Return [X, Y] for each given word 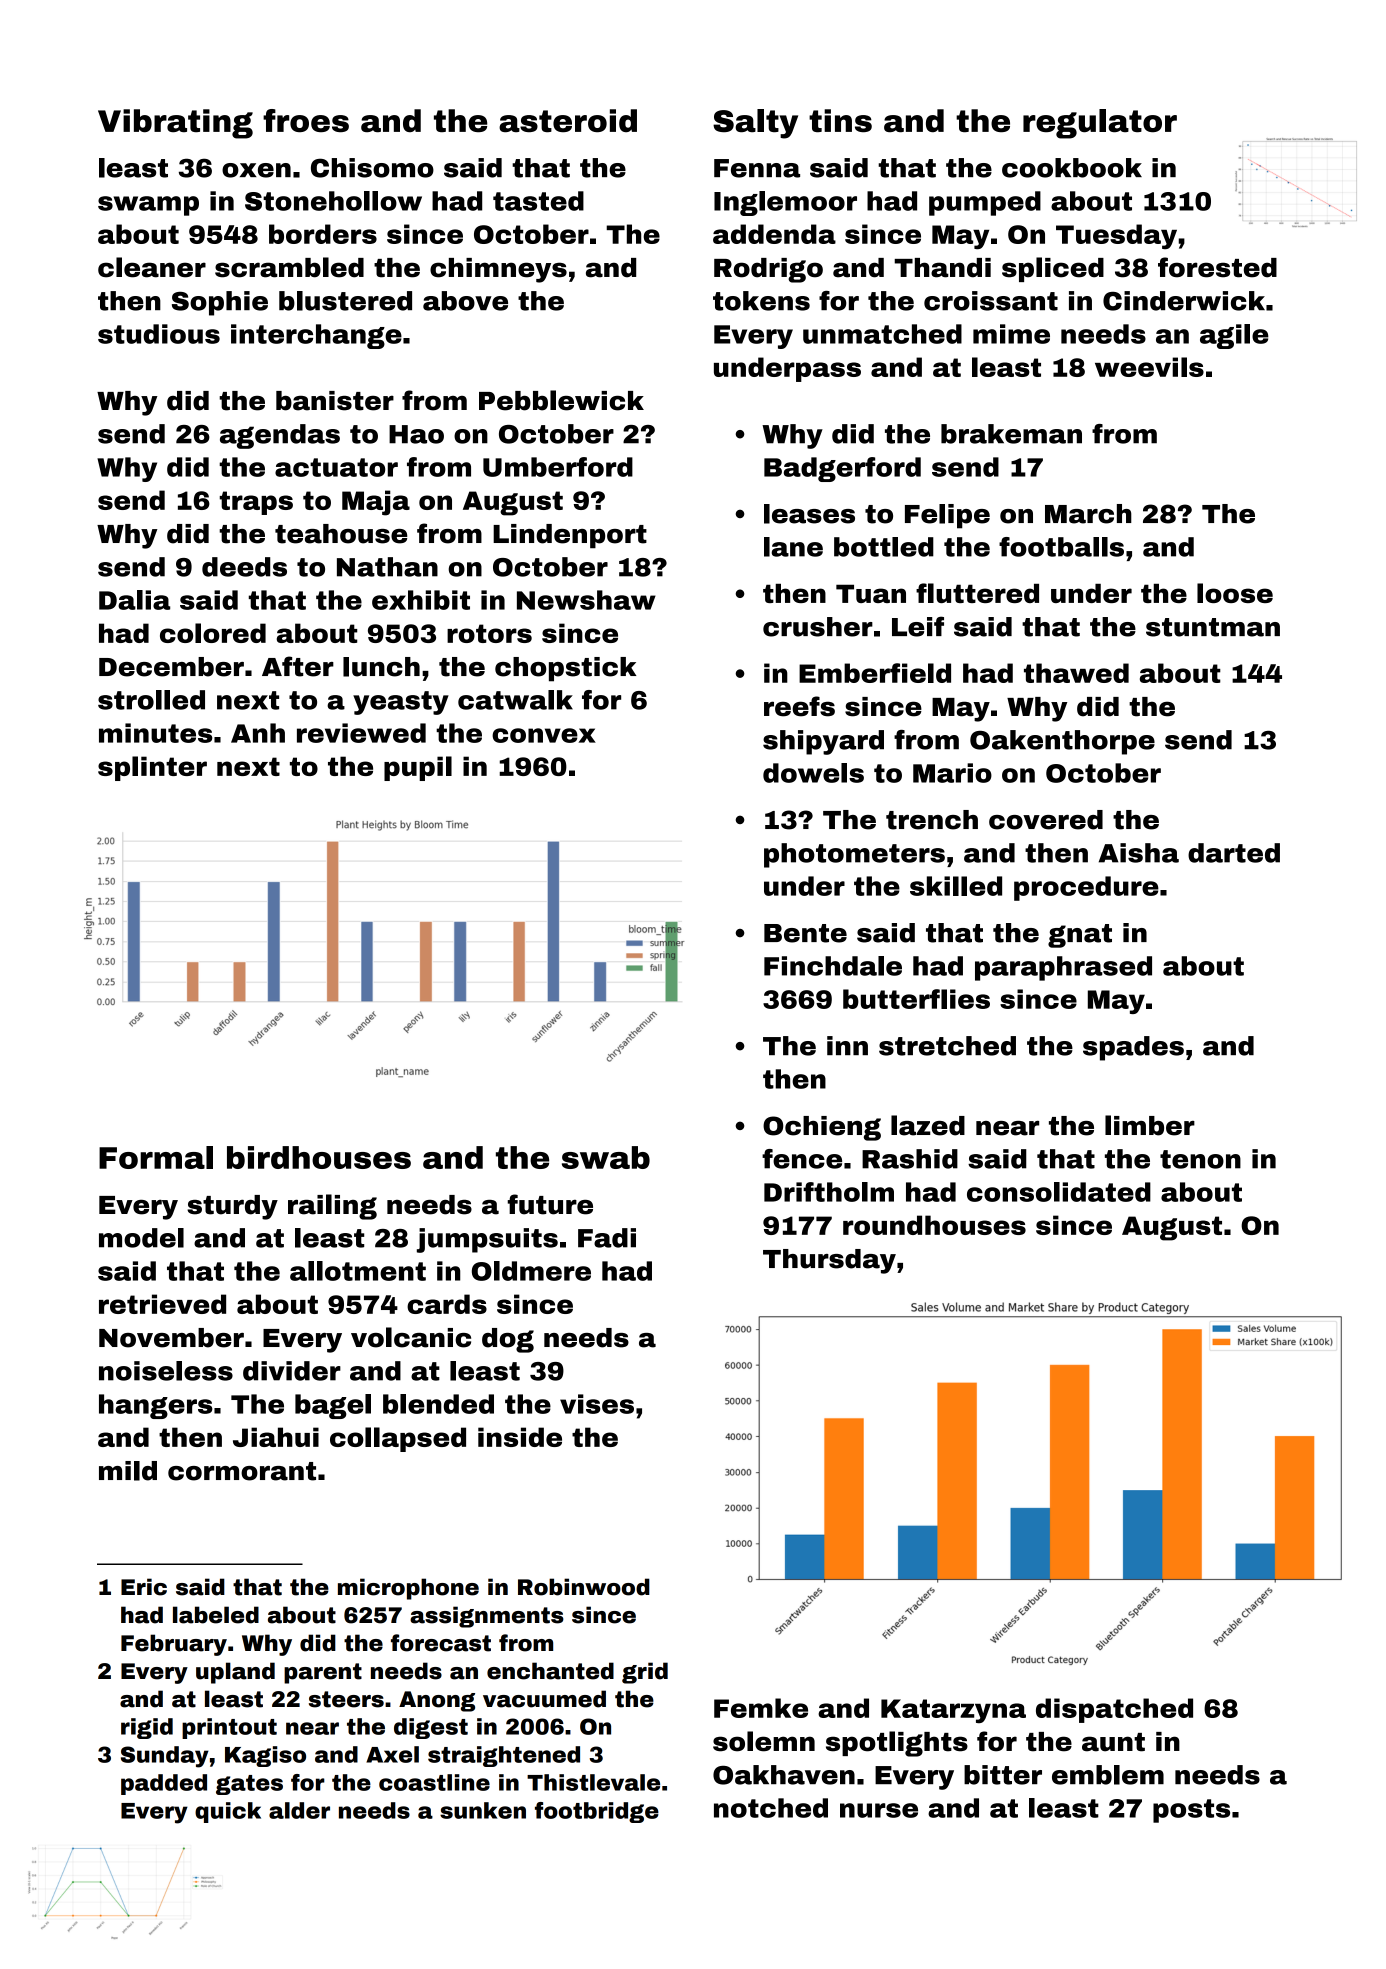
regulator [1100, 124]
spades [1133, 1048]
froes [306, 120]
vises [597, 1404]
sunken [483, 1810]
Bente [805, 933]
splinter [152, 768]
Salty [755, 124]
